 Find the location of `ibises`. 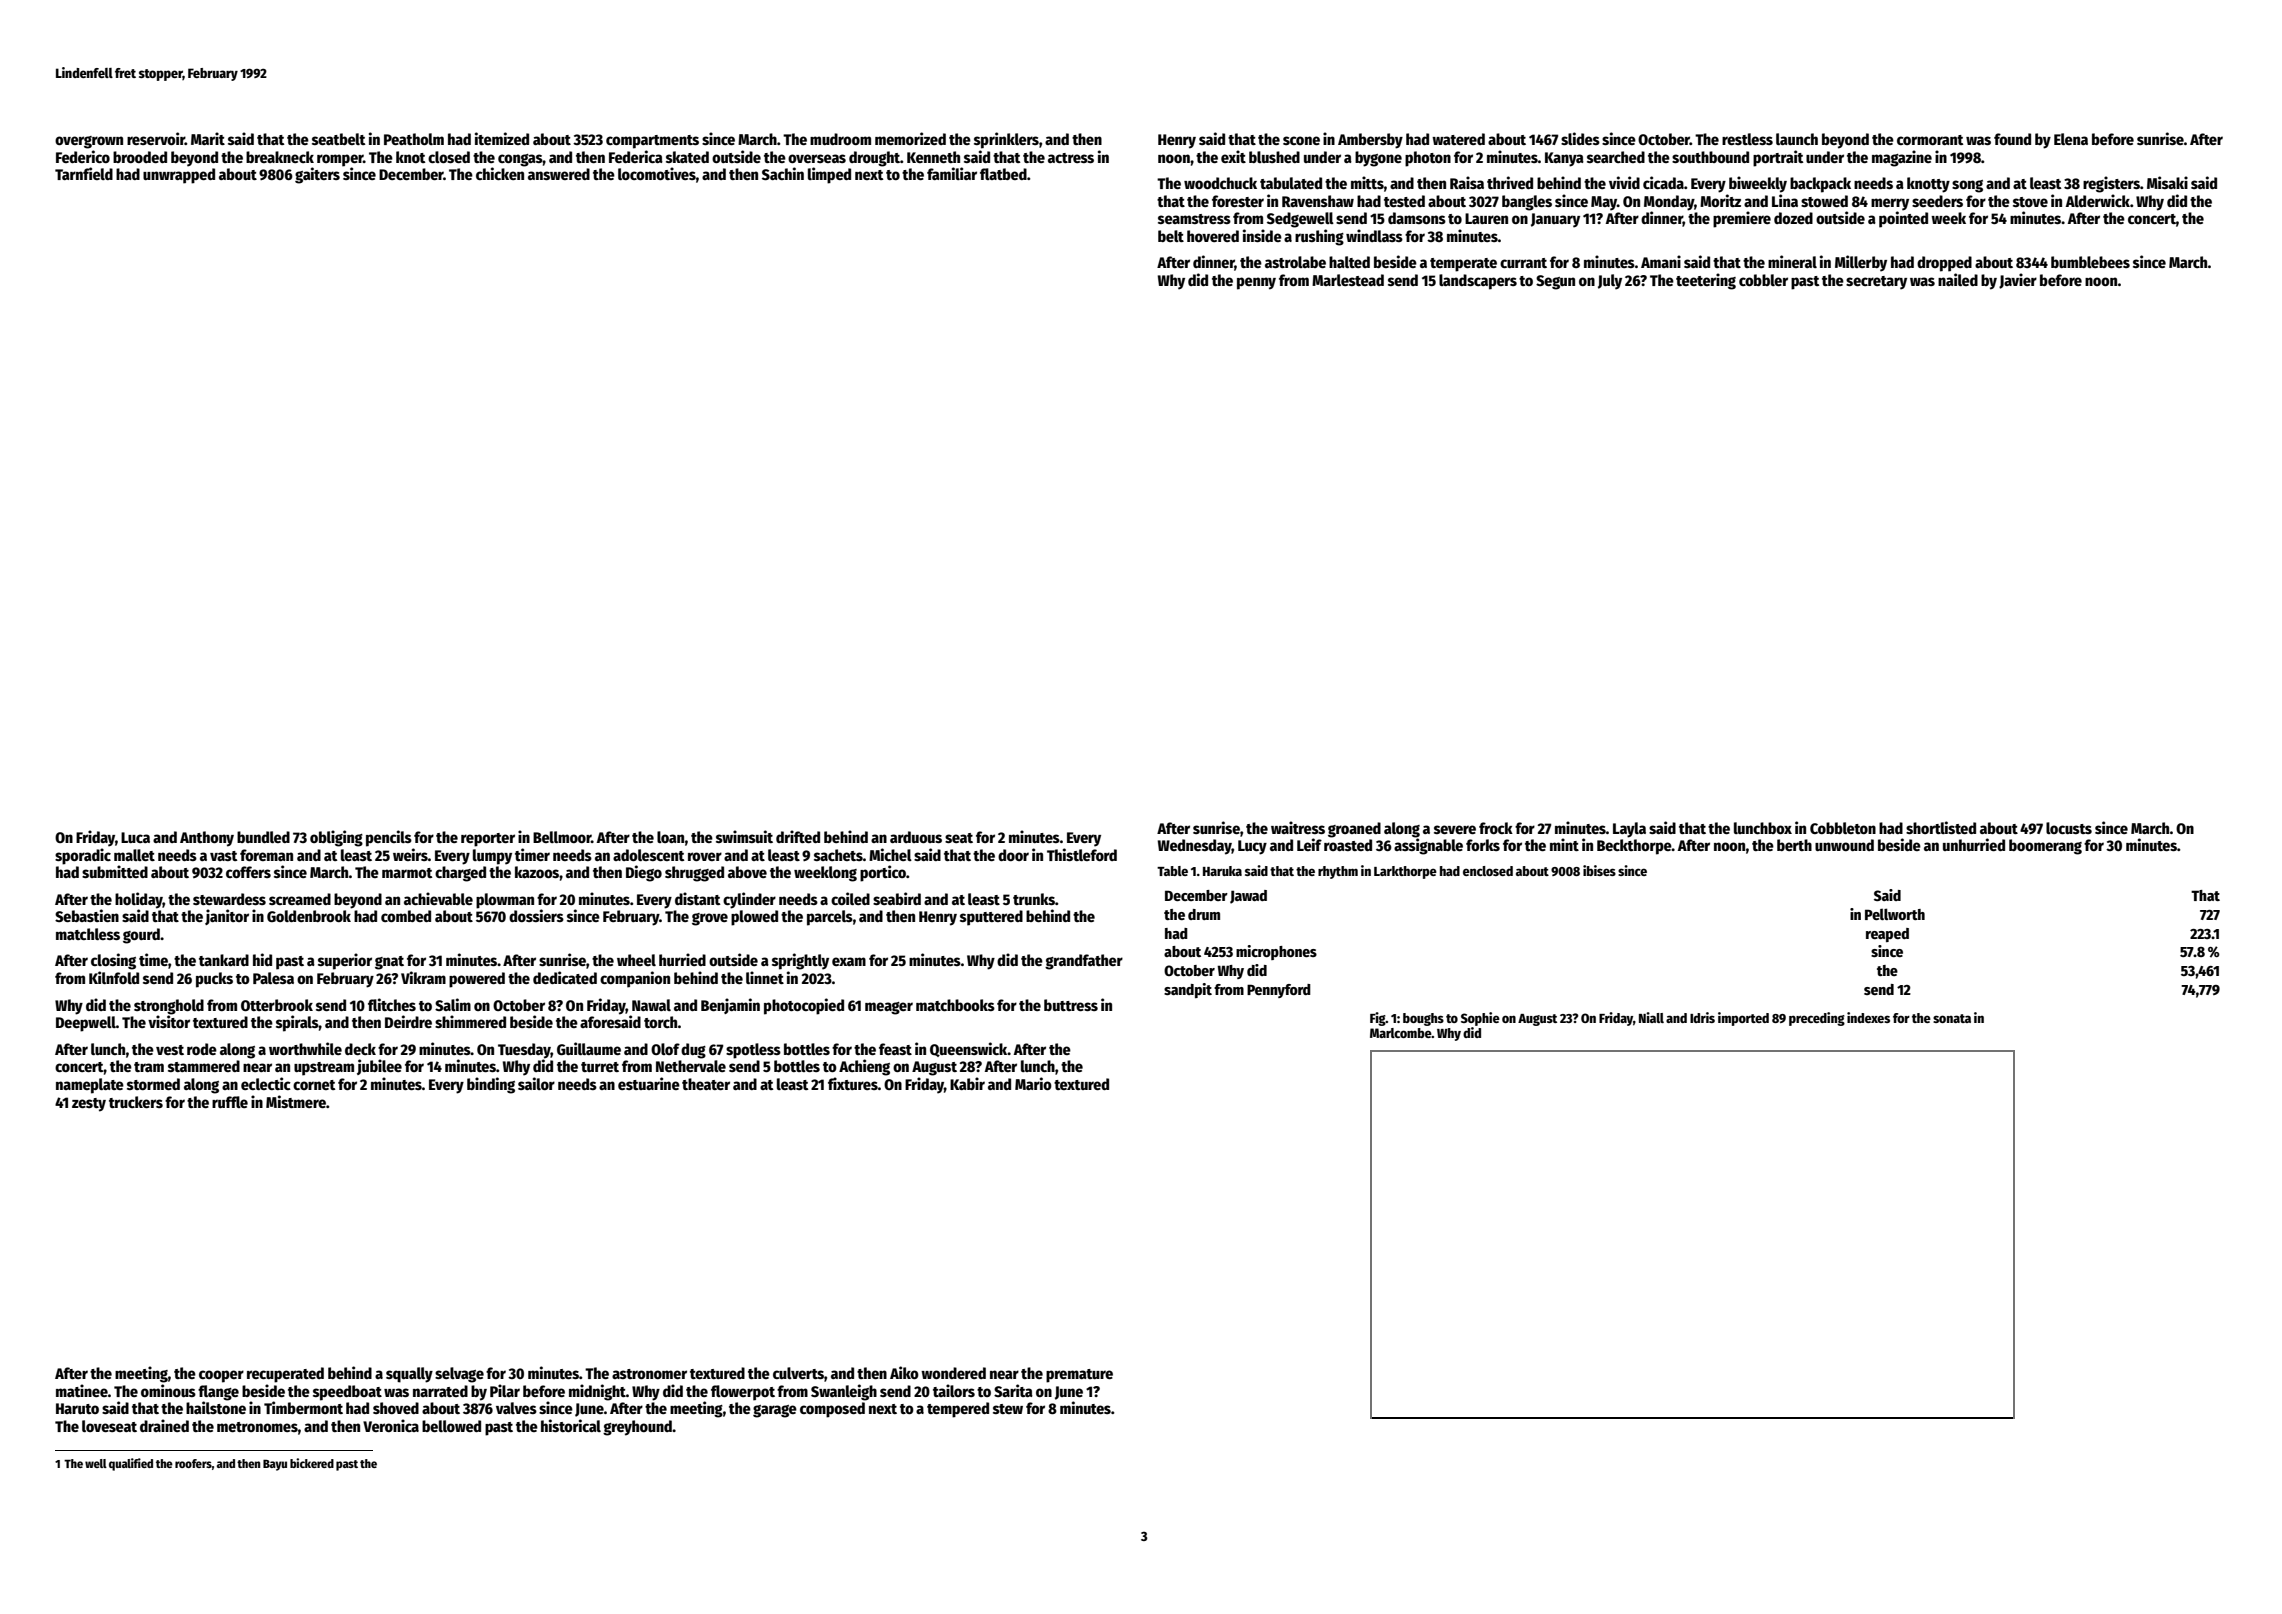

ibises is located at coordinates (1599, 870).
